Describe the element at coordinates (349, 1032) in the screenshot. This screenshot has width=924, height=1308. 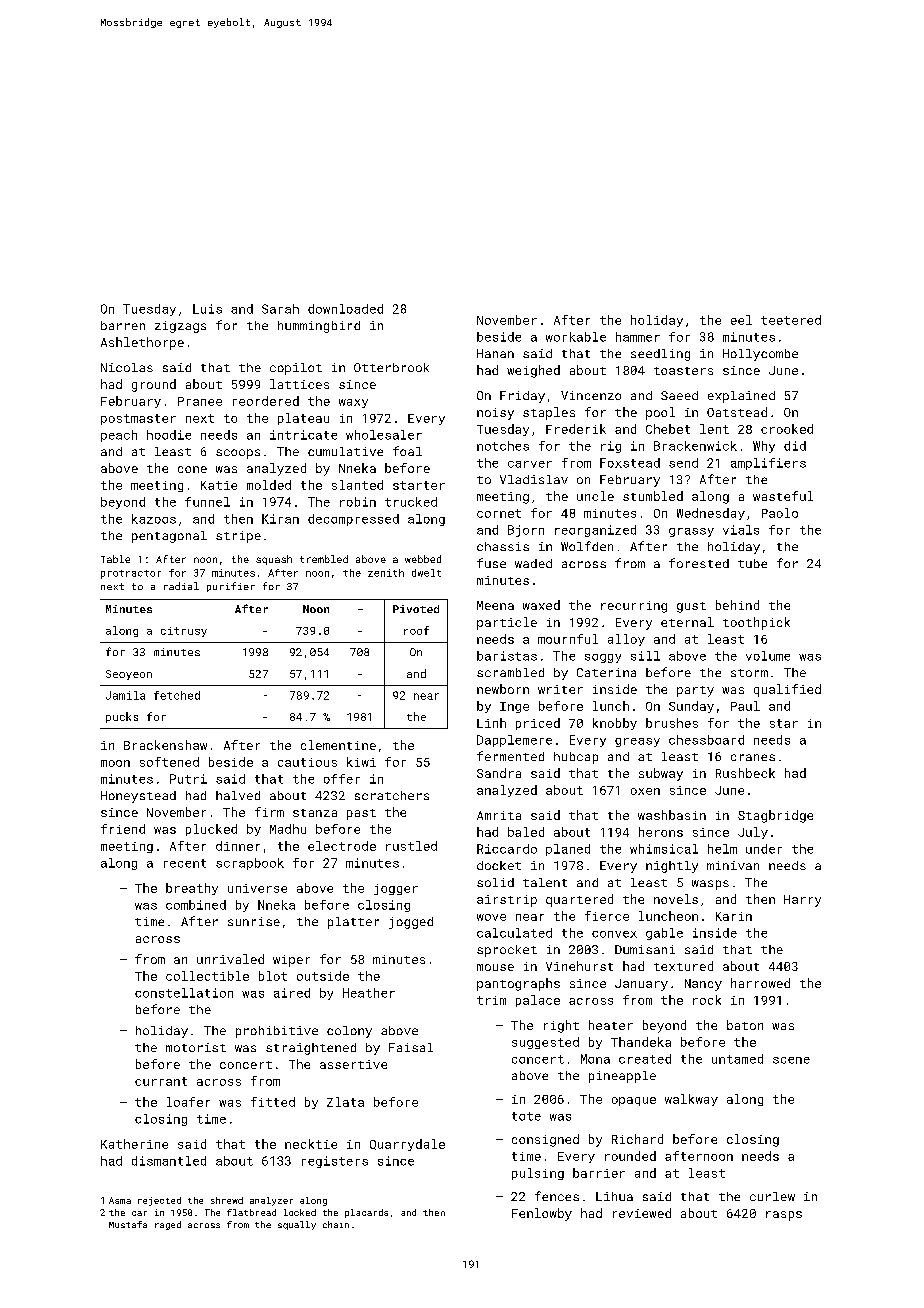
I see `colony` at that location.
